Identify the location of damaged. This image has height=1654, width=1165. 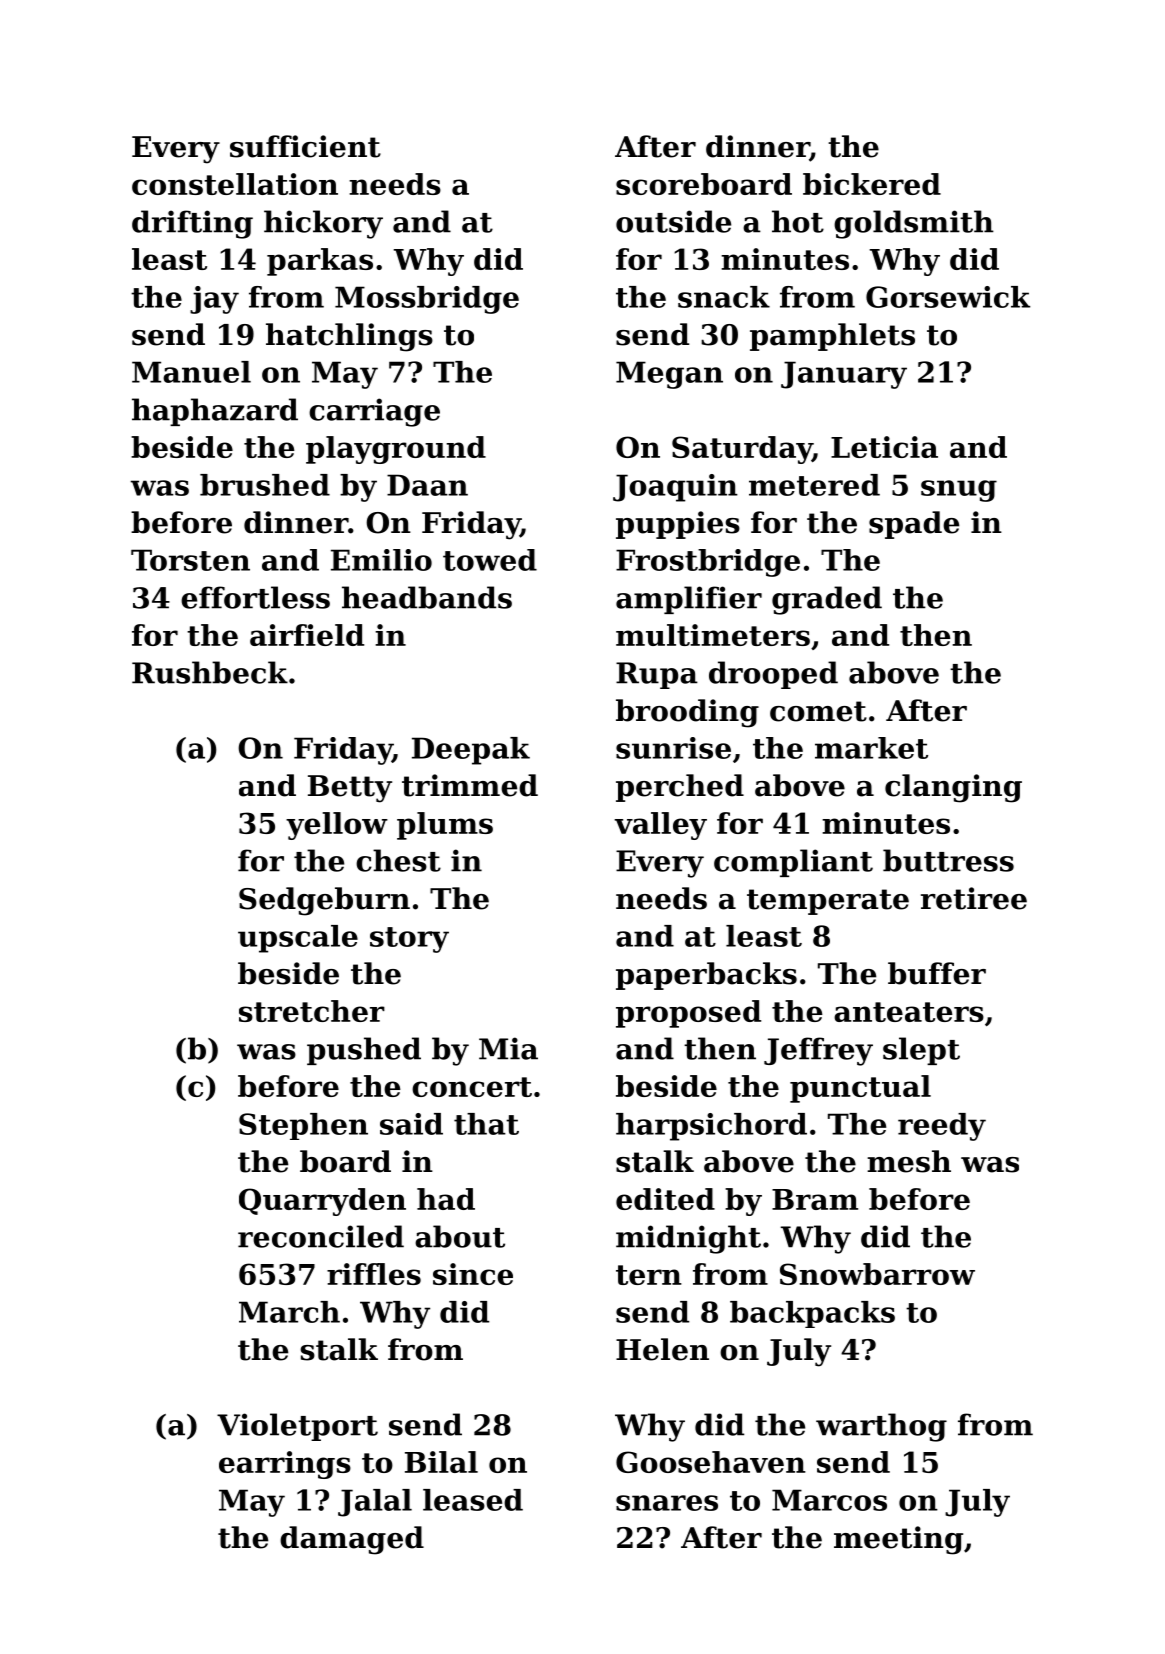
(352, 1540).
